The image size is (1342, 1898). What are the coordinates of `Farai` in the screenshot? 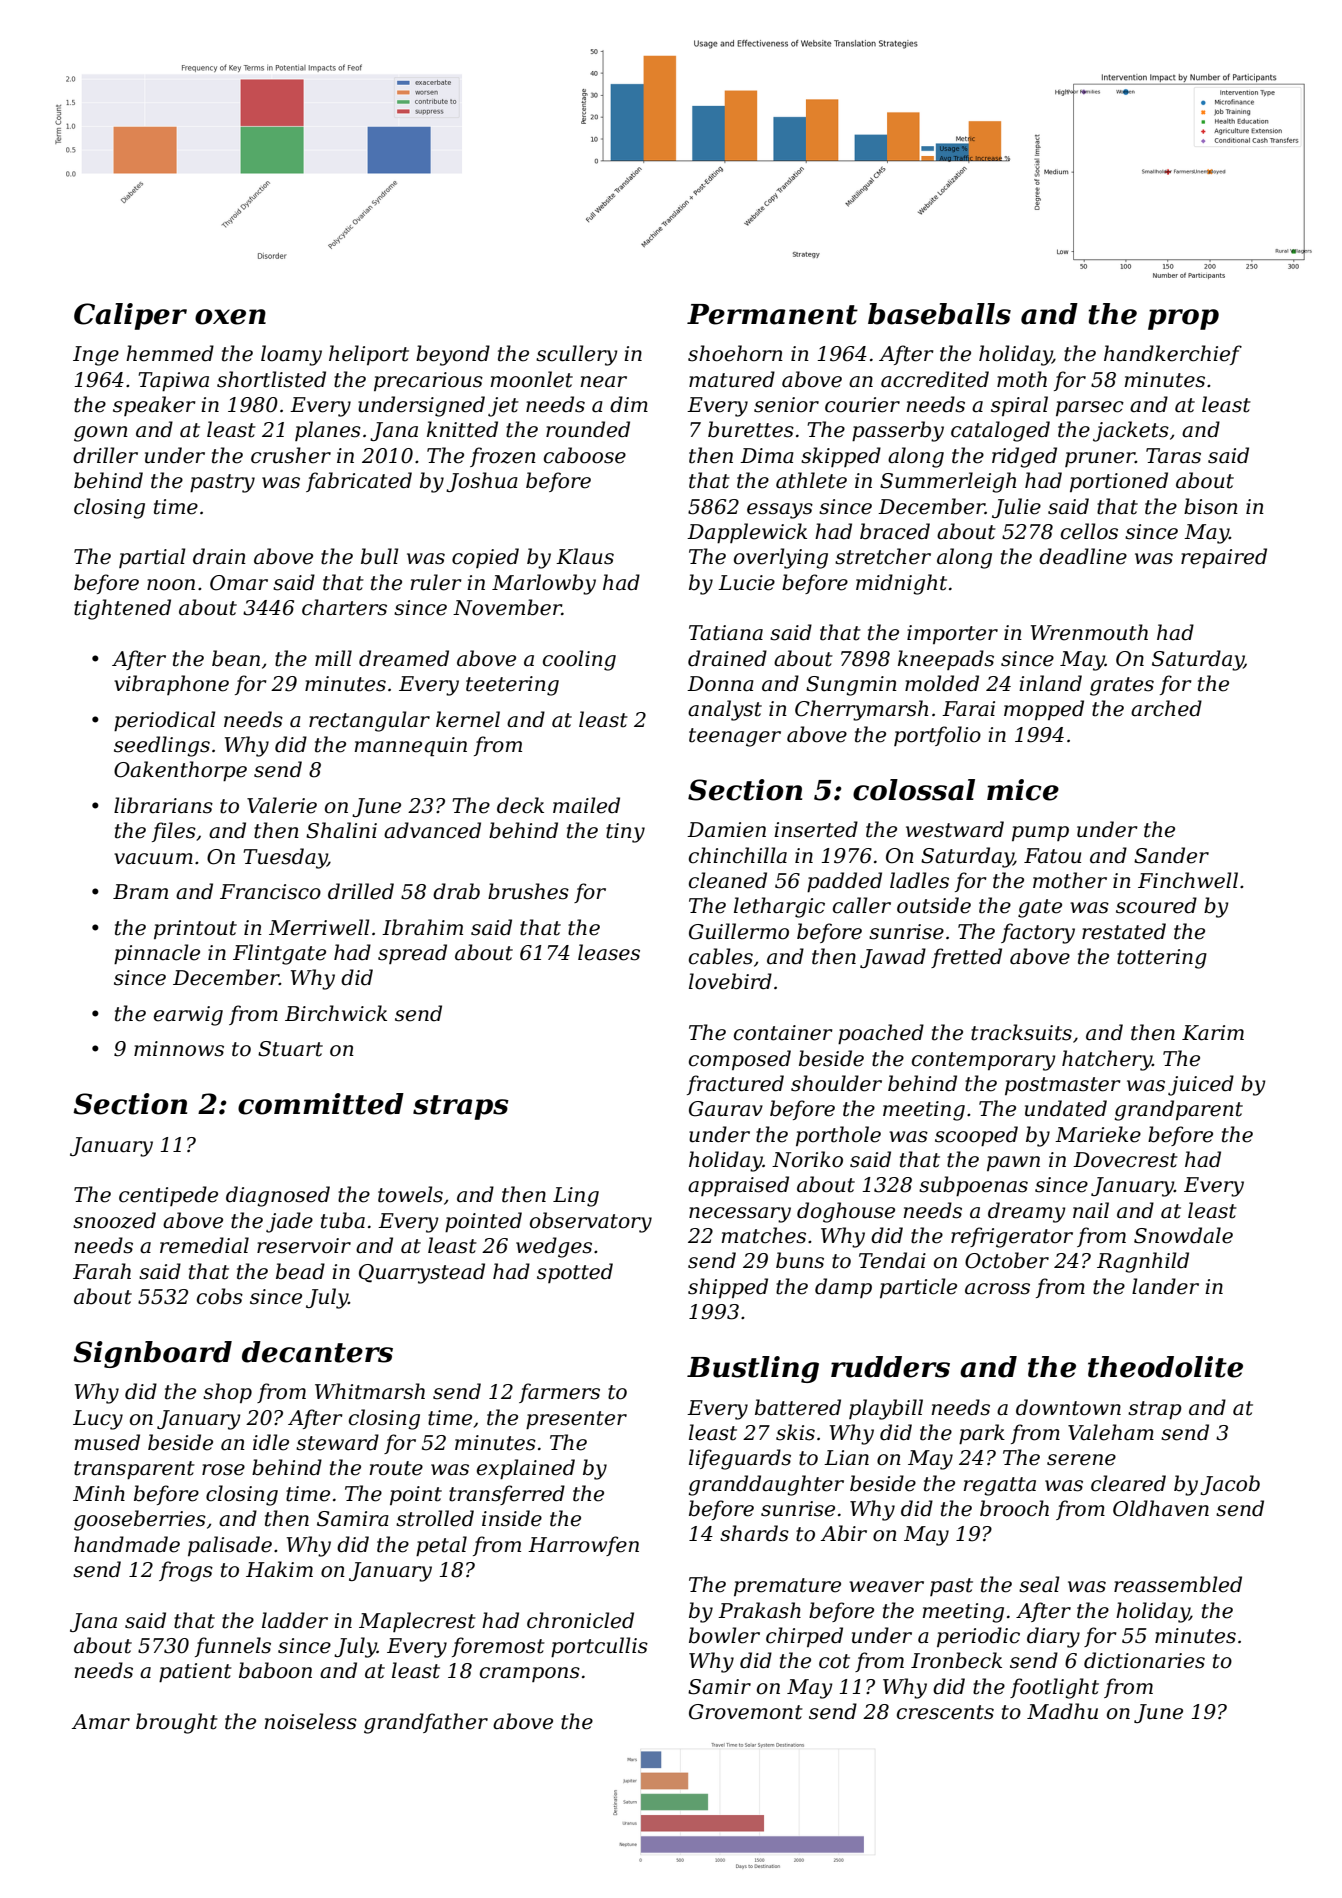 It's located at (968, 709).
